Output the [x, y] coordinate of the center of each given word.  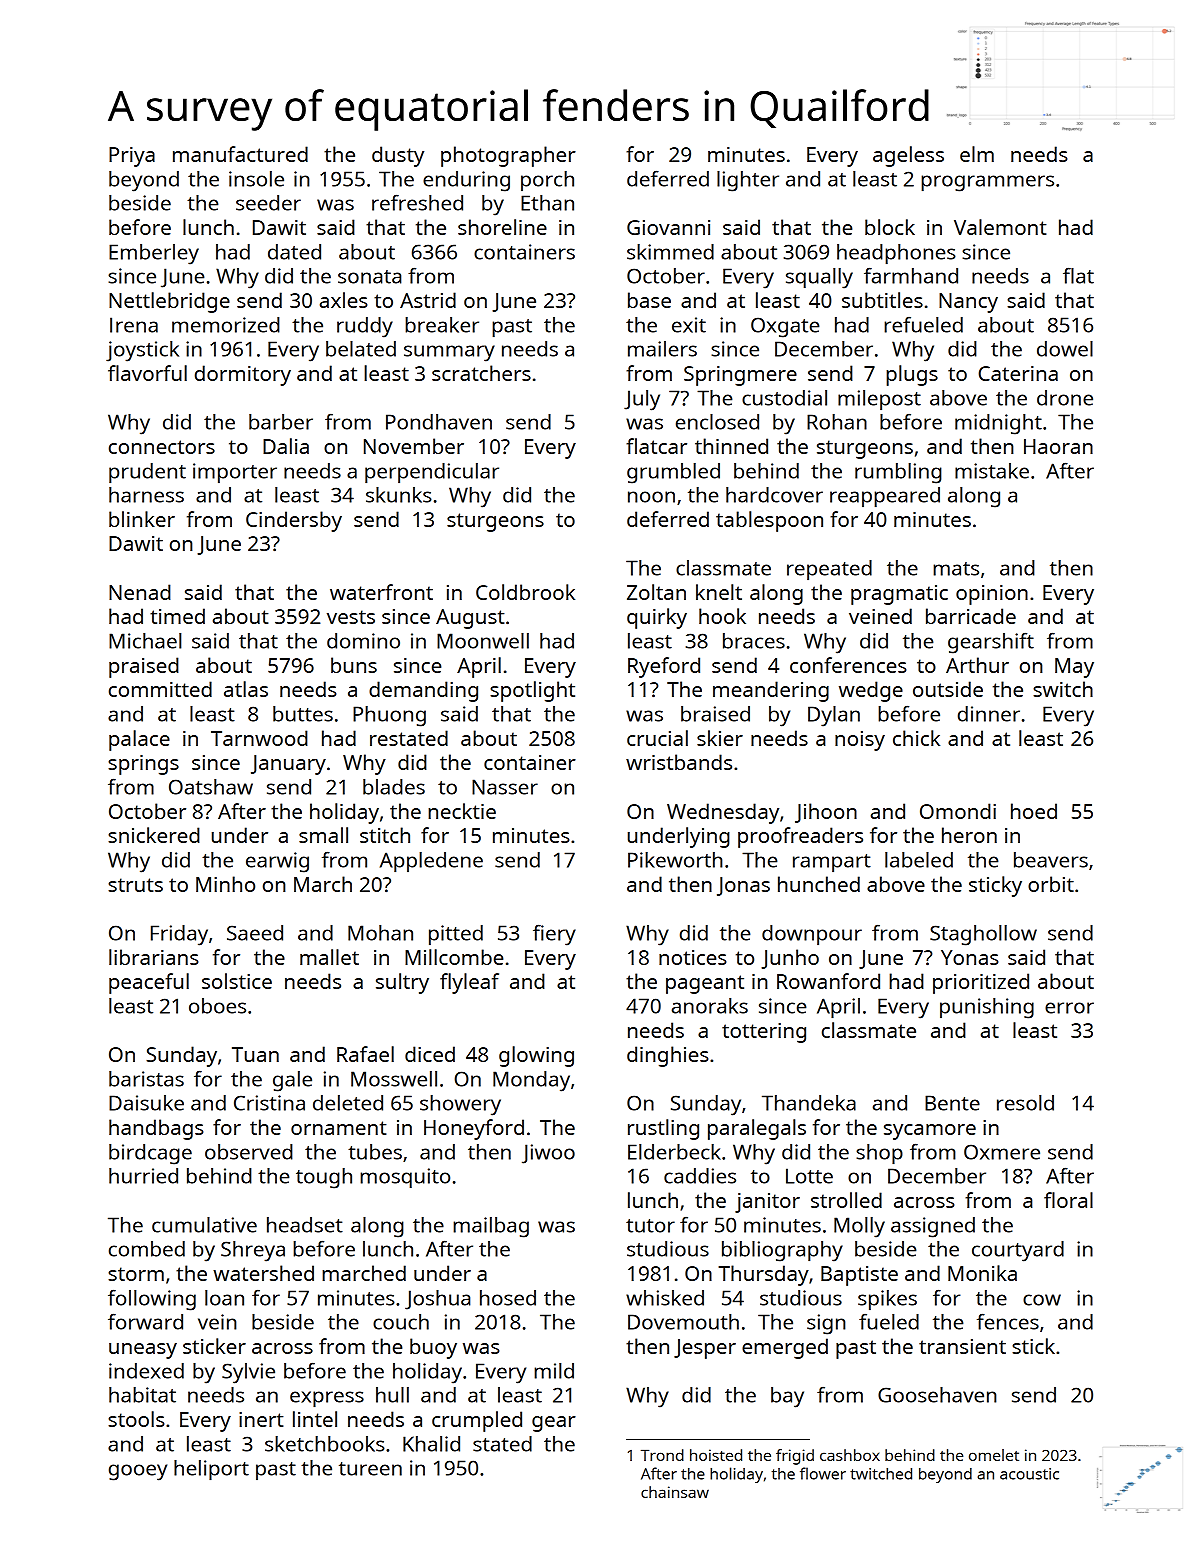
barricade [971, 616]
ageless [908, 156]
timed [177, 616]
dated [294, 252]
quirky [657, 618]
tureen [370, 1469]
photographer [508, 156]
